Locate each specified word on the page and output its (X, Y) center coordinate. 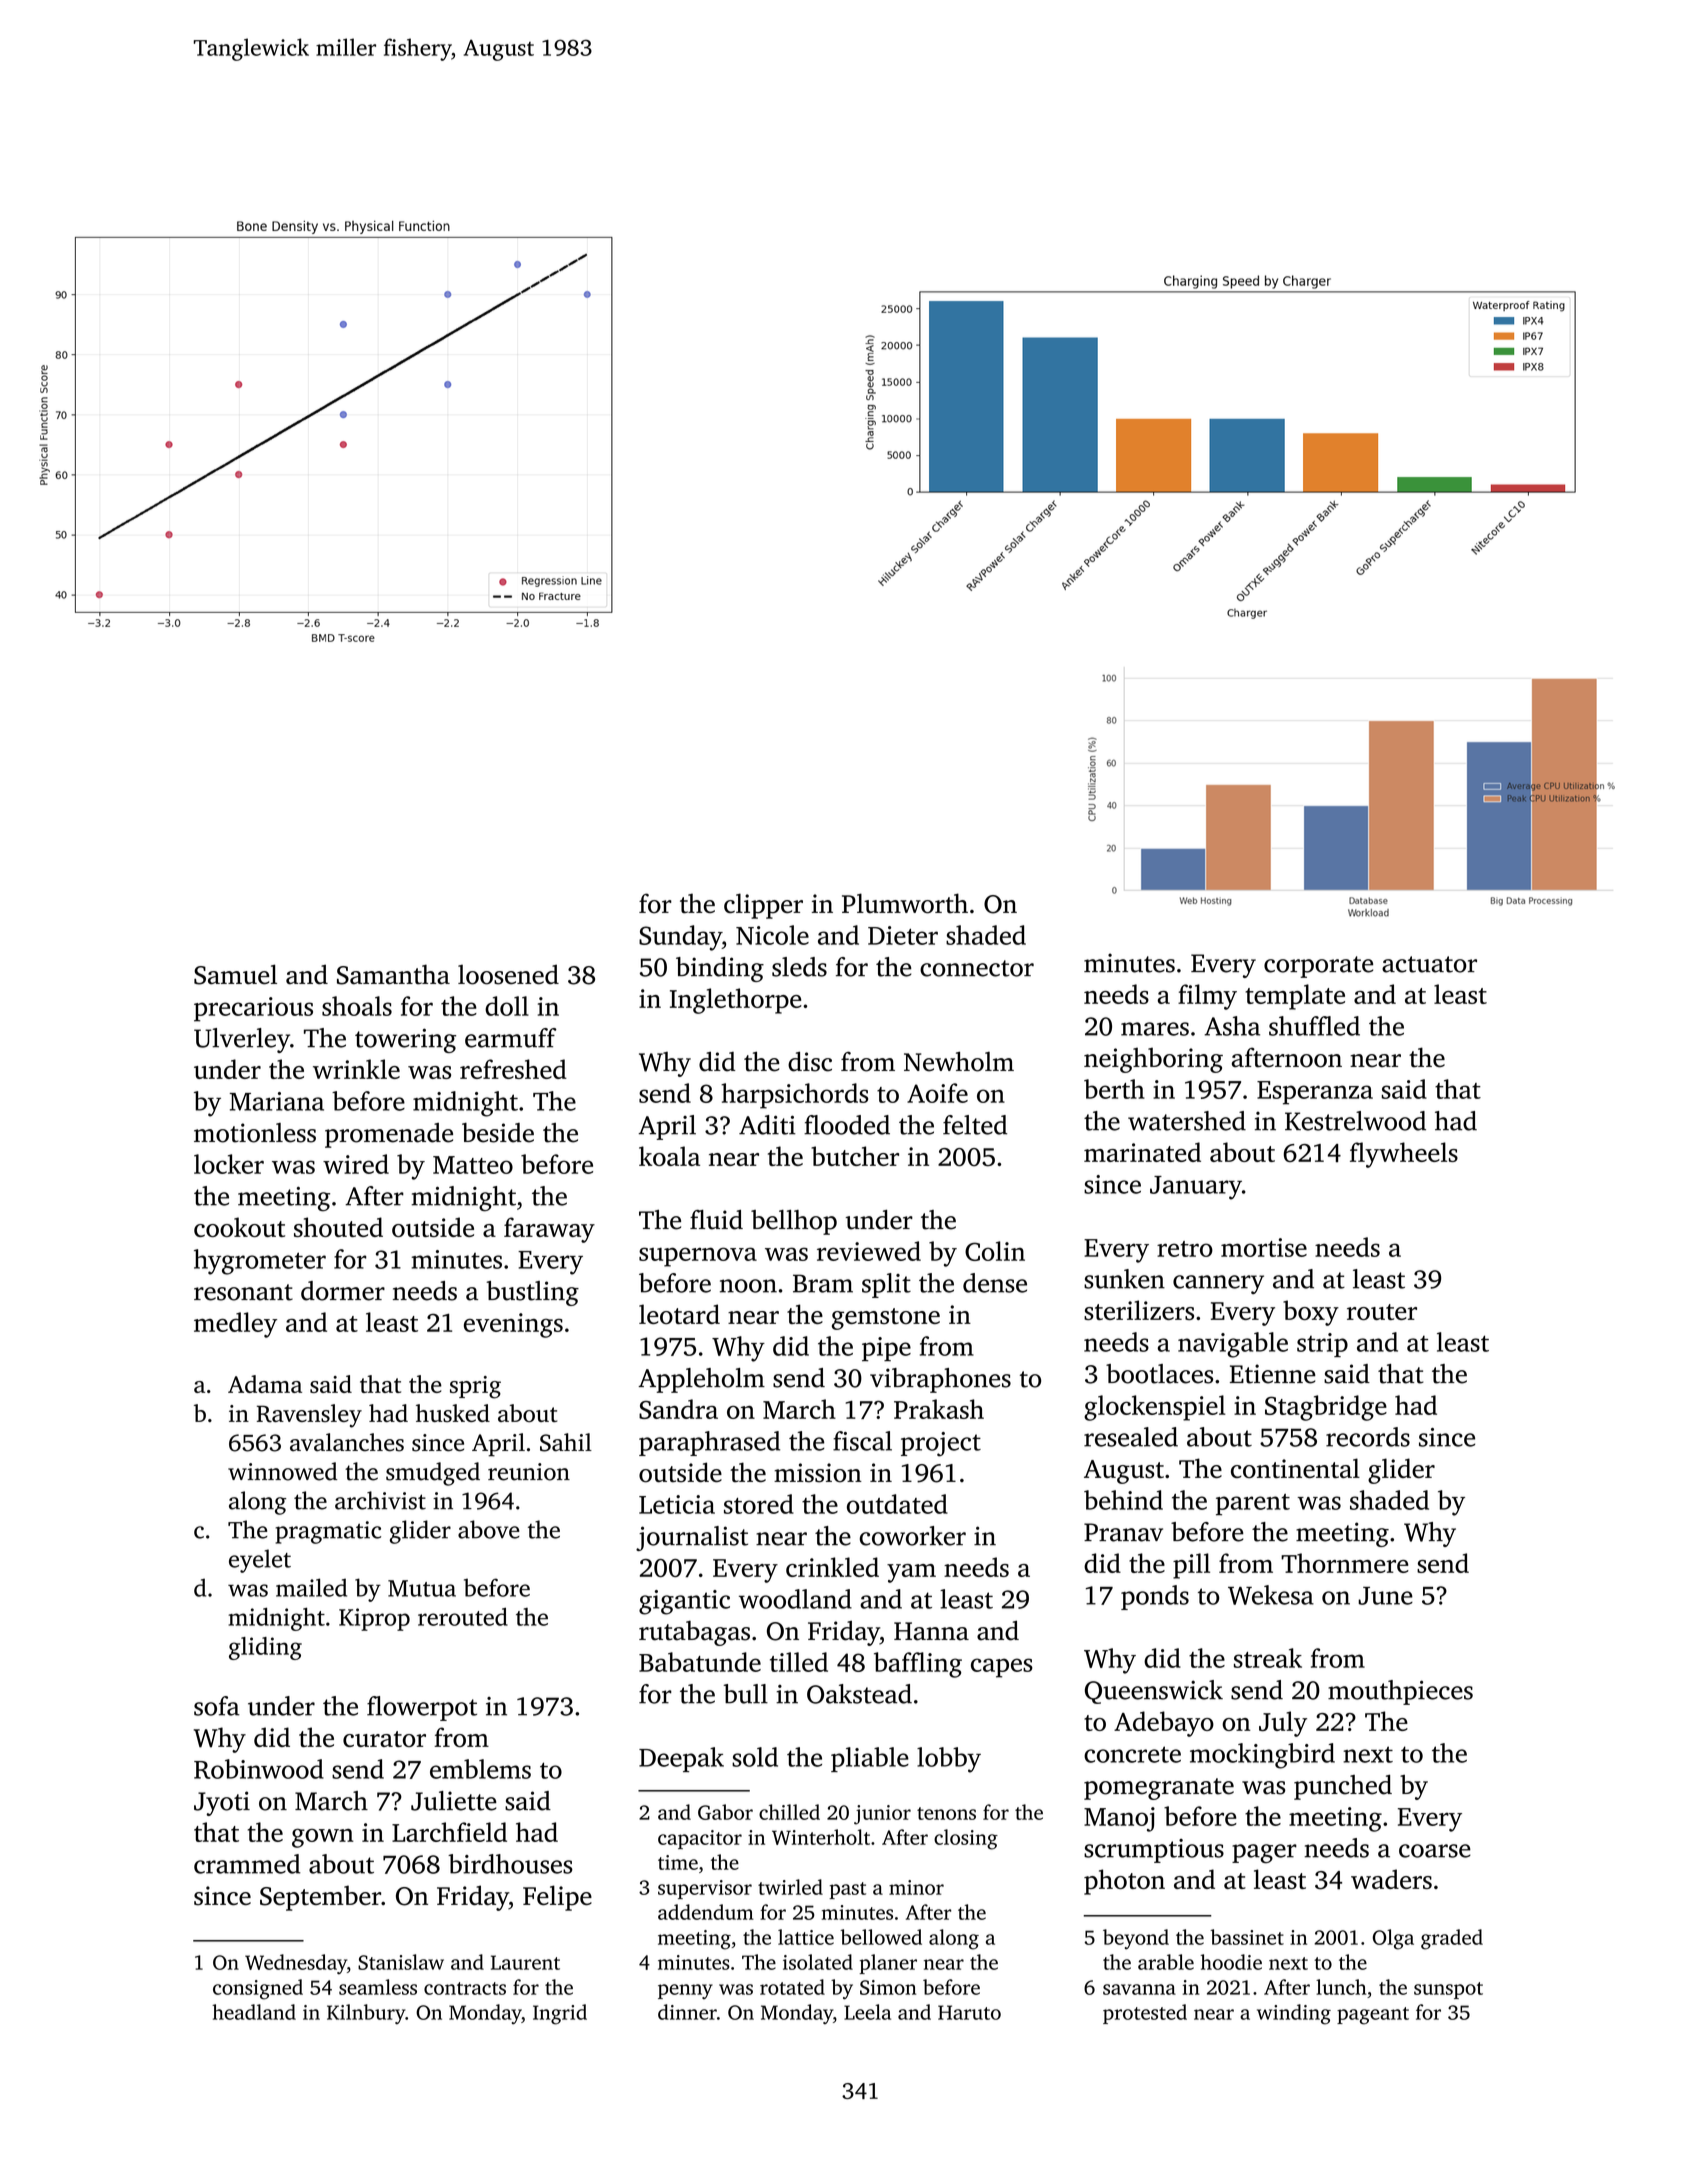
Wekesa (1271, 1595)
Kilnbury (366, 2014)
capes (1002, 1668)
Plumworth (905, 903)
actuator (1429, 964)
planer (888, 1964)
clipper (763, 906)
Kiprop (374, 1619)
